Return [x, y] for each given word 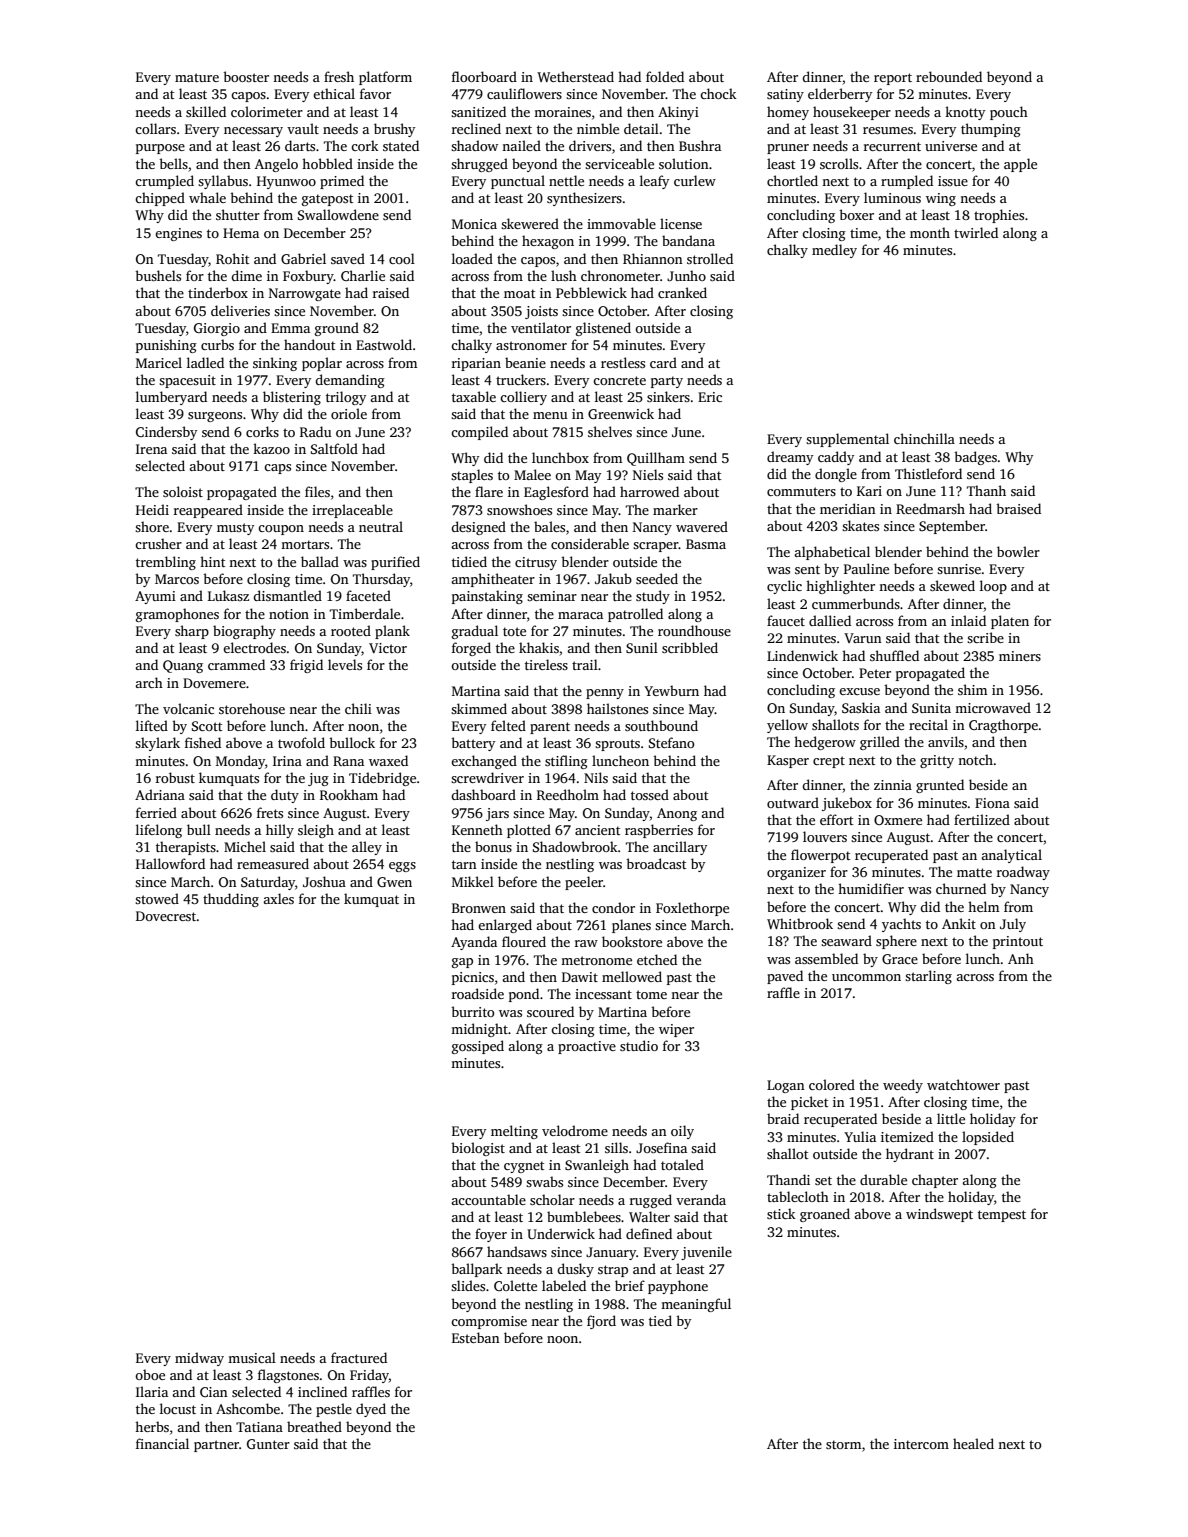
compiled [479, 433]
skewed [952, 585]
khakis [539, 647]
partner [216, 1446]
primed [342, 182]
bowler [1018, 551]
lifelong [159, 831]
